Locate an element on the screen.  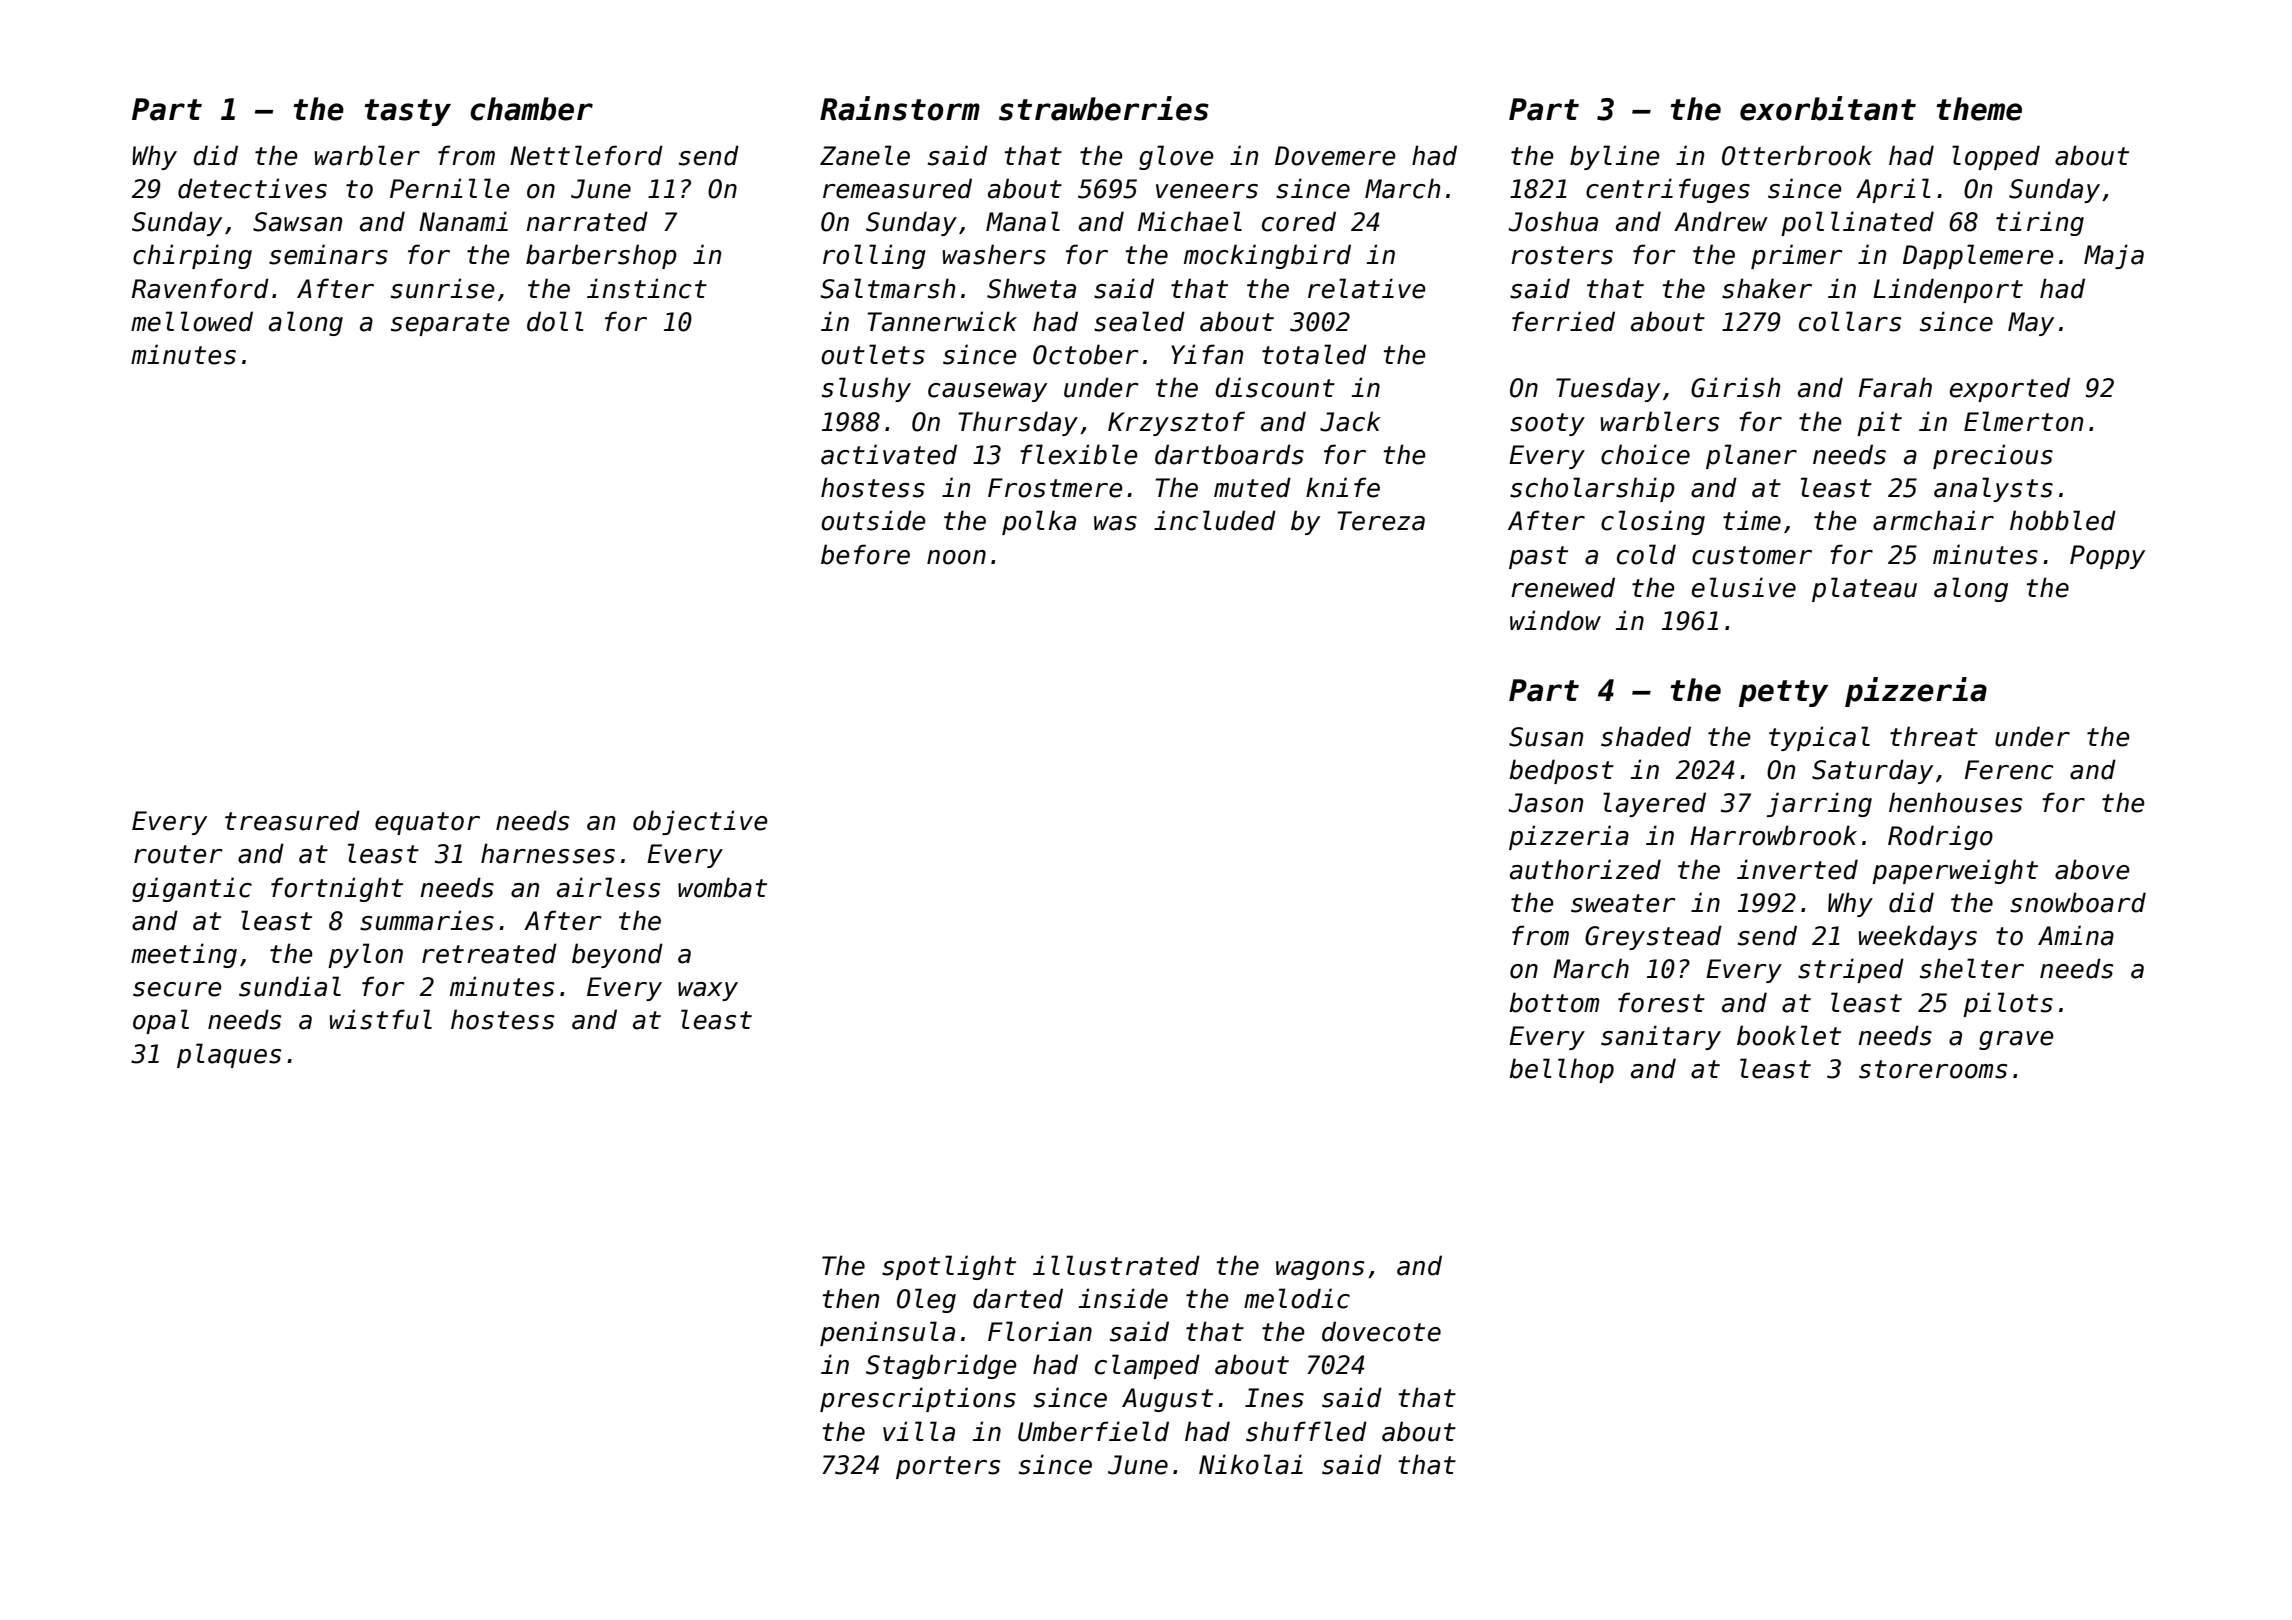
plateau is located at coordinates (1864, 589).
